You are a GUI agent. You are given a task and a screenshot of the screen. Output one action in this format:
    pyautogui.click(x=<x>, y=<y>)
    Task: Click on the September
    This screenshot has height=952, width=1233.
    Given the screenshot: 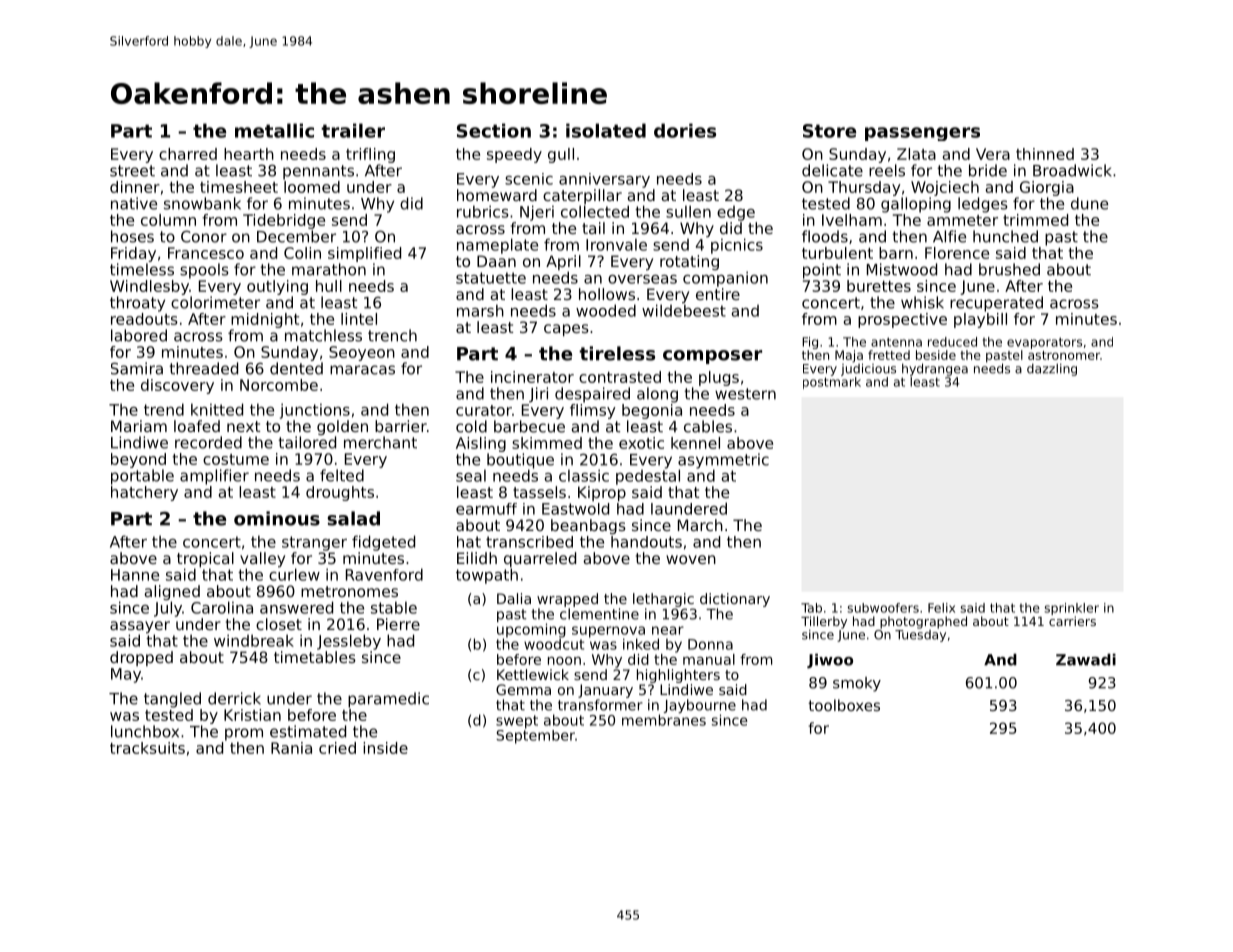 What is the action you would take?
    pyautogui.click(x=535, y=737)
